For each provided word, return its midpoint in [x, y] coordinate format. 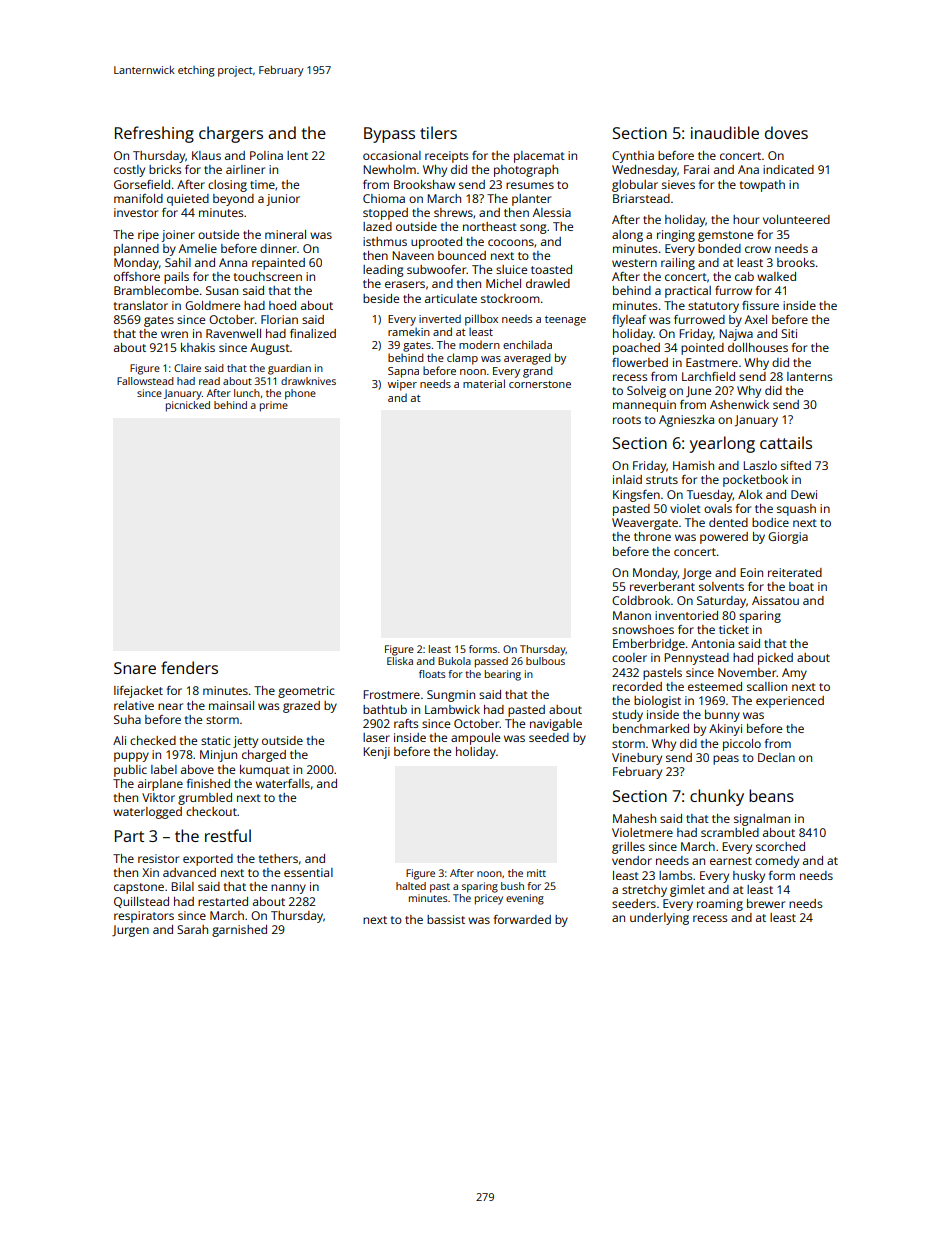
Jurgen [130, 931]
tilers [438, 132]
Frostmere [391, 694]
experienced [790, 702]
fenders [189, 667]
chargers [231, 134]
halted [411, 886]
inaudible [725, 132]
